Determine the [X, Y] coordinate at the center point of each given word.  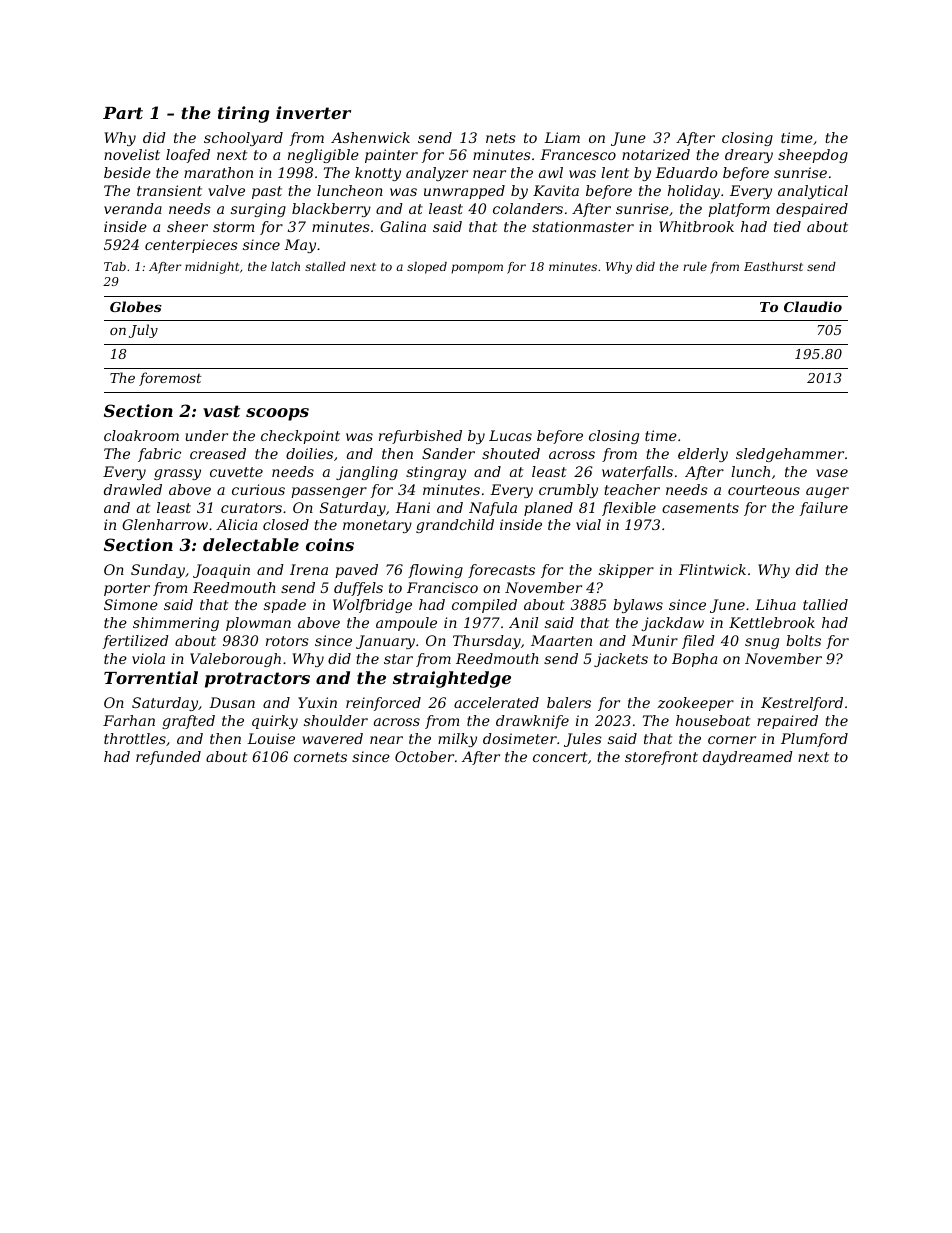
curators [251, 508]
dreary [749, 156]
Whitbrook [696, 226]
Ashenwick [370, 137]
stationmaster [583, 226]
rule [695, 266]
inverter [313, 112]
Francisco [442, 587]
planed [548, 509]
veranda [133, 208]
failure [824, 509]
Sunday [158, 571]
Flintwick [712, 569]
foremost [170, 379]
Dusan [232, 702]
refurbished [420, 437]
